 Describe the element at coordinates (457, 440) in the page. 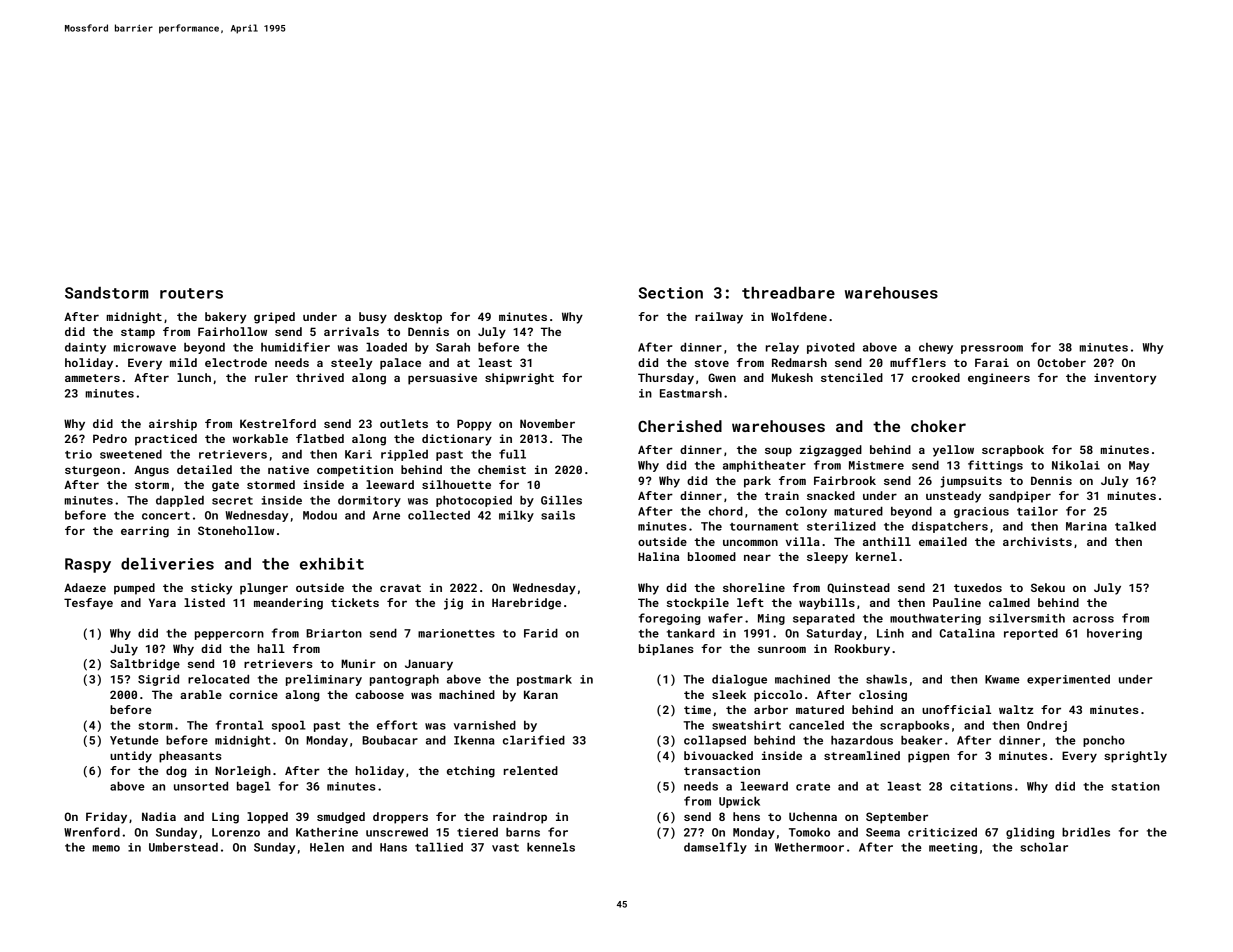

I see `dictionary` at that location.
